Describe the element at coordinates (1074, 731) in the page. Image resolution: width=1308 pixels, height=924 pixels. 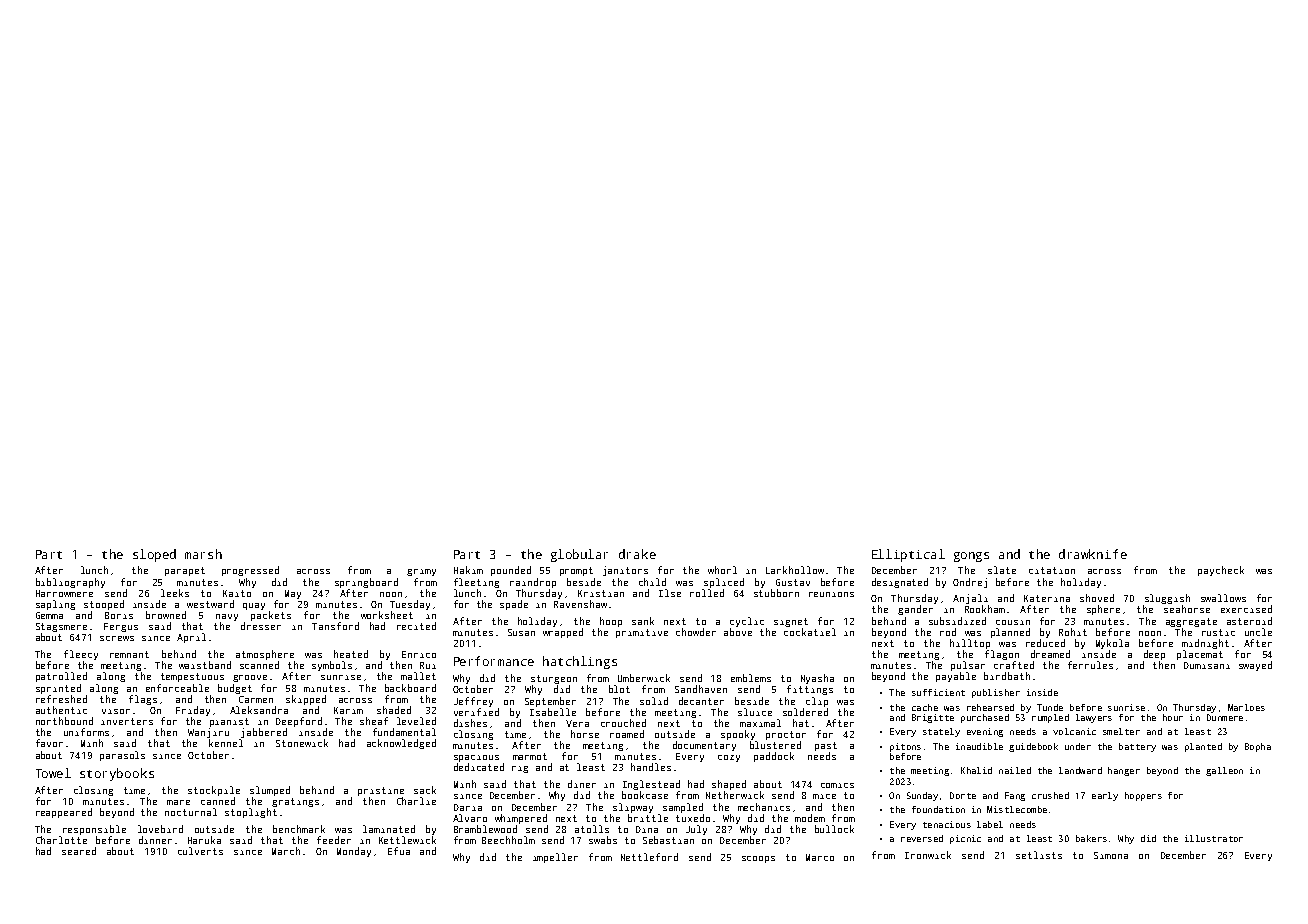
I see `volcanic` at that location.
